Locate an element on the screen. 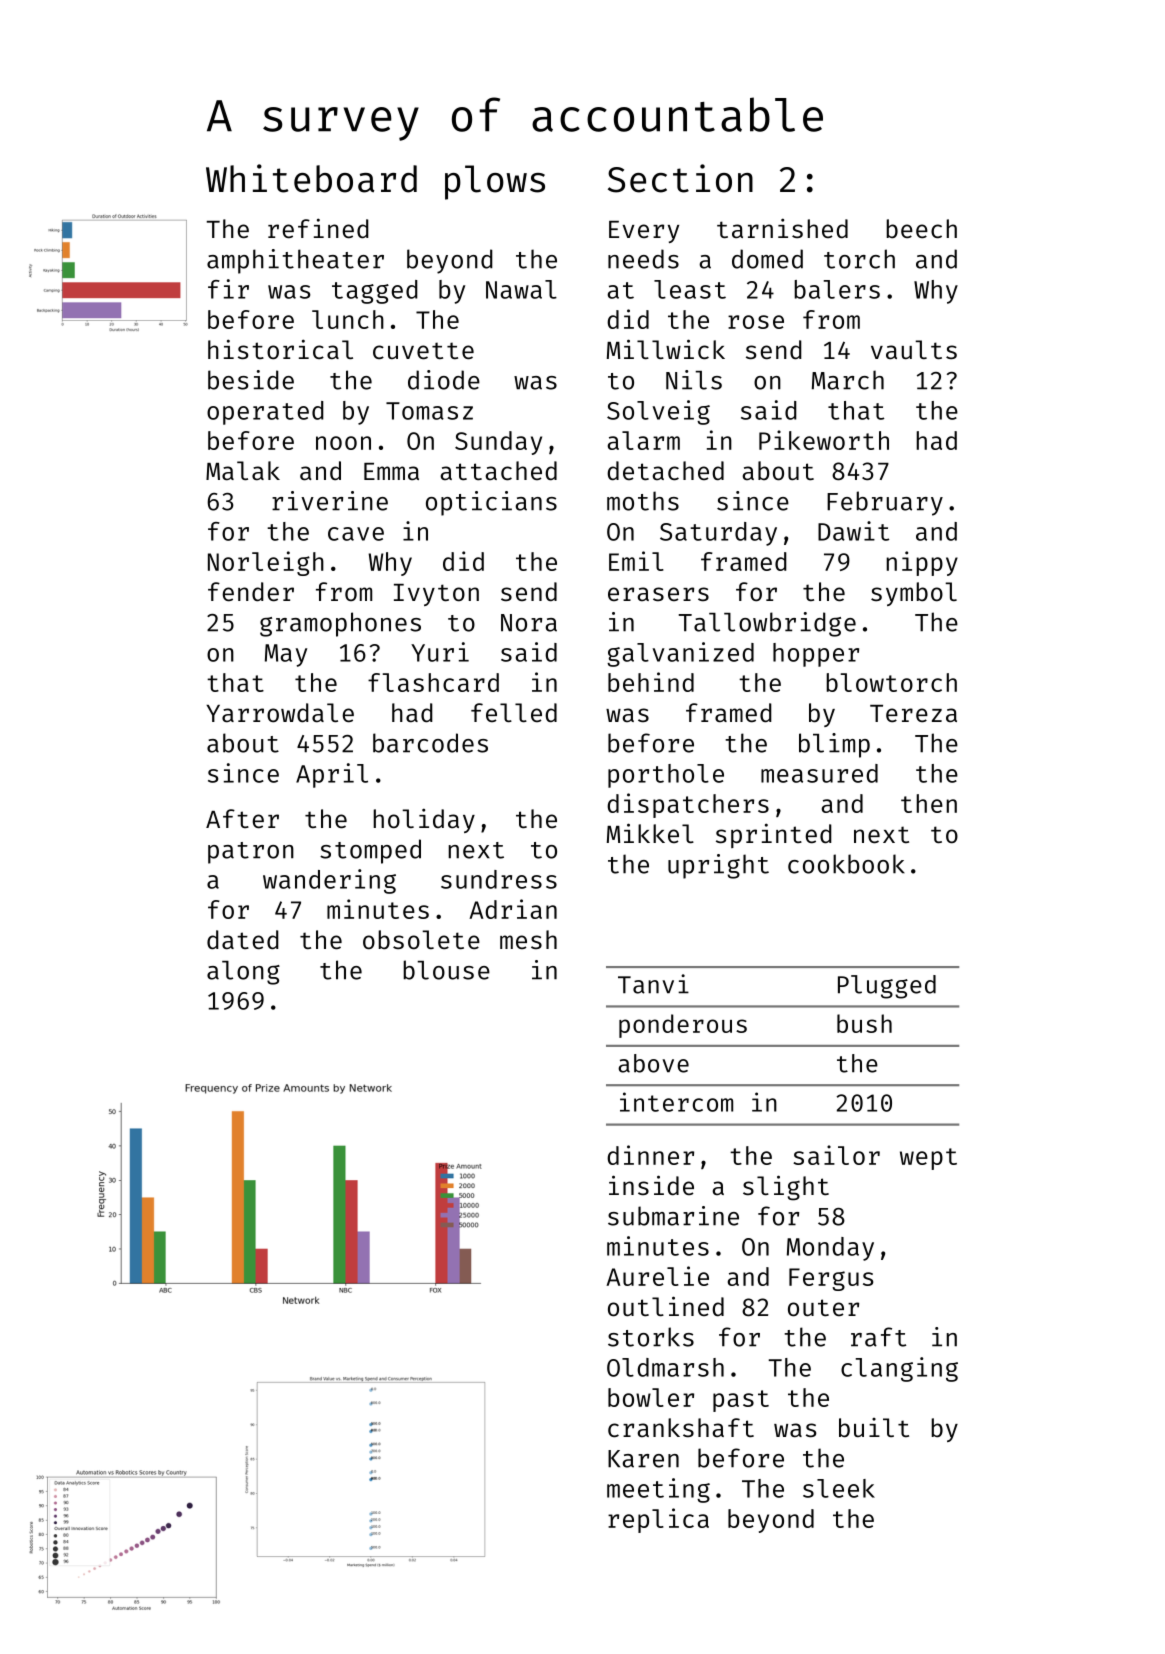 This screenshot has height=1654, width=1165. opticians is located at coordinates (491, 503).
